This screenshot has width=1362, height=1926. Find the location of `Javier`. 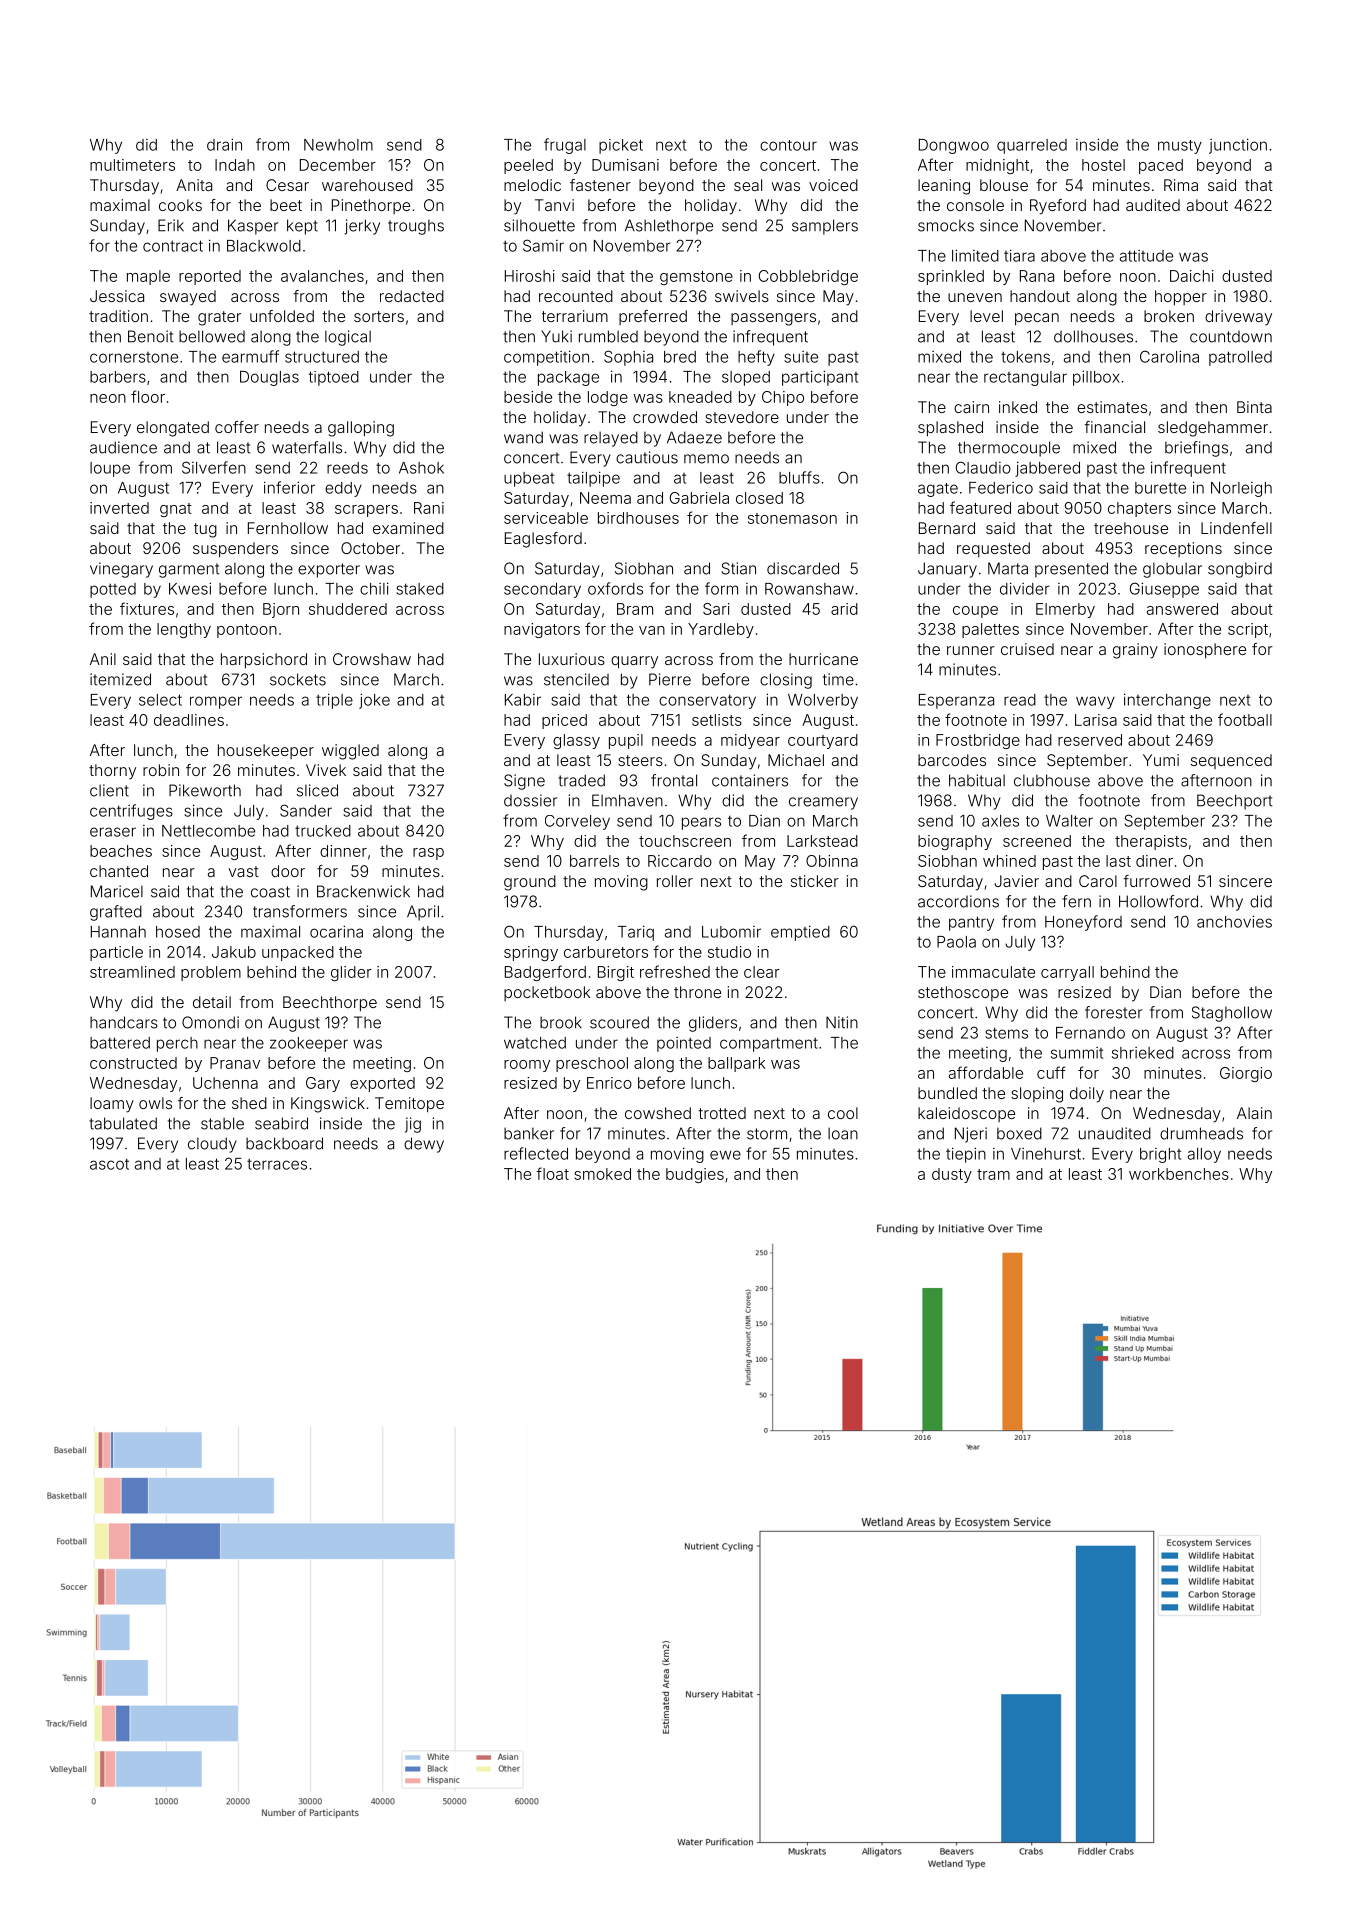

Javier is located at coordinates (1016, 881).
